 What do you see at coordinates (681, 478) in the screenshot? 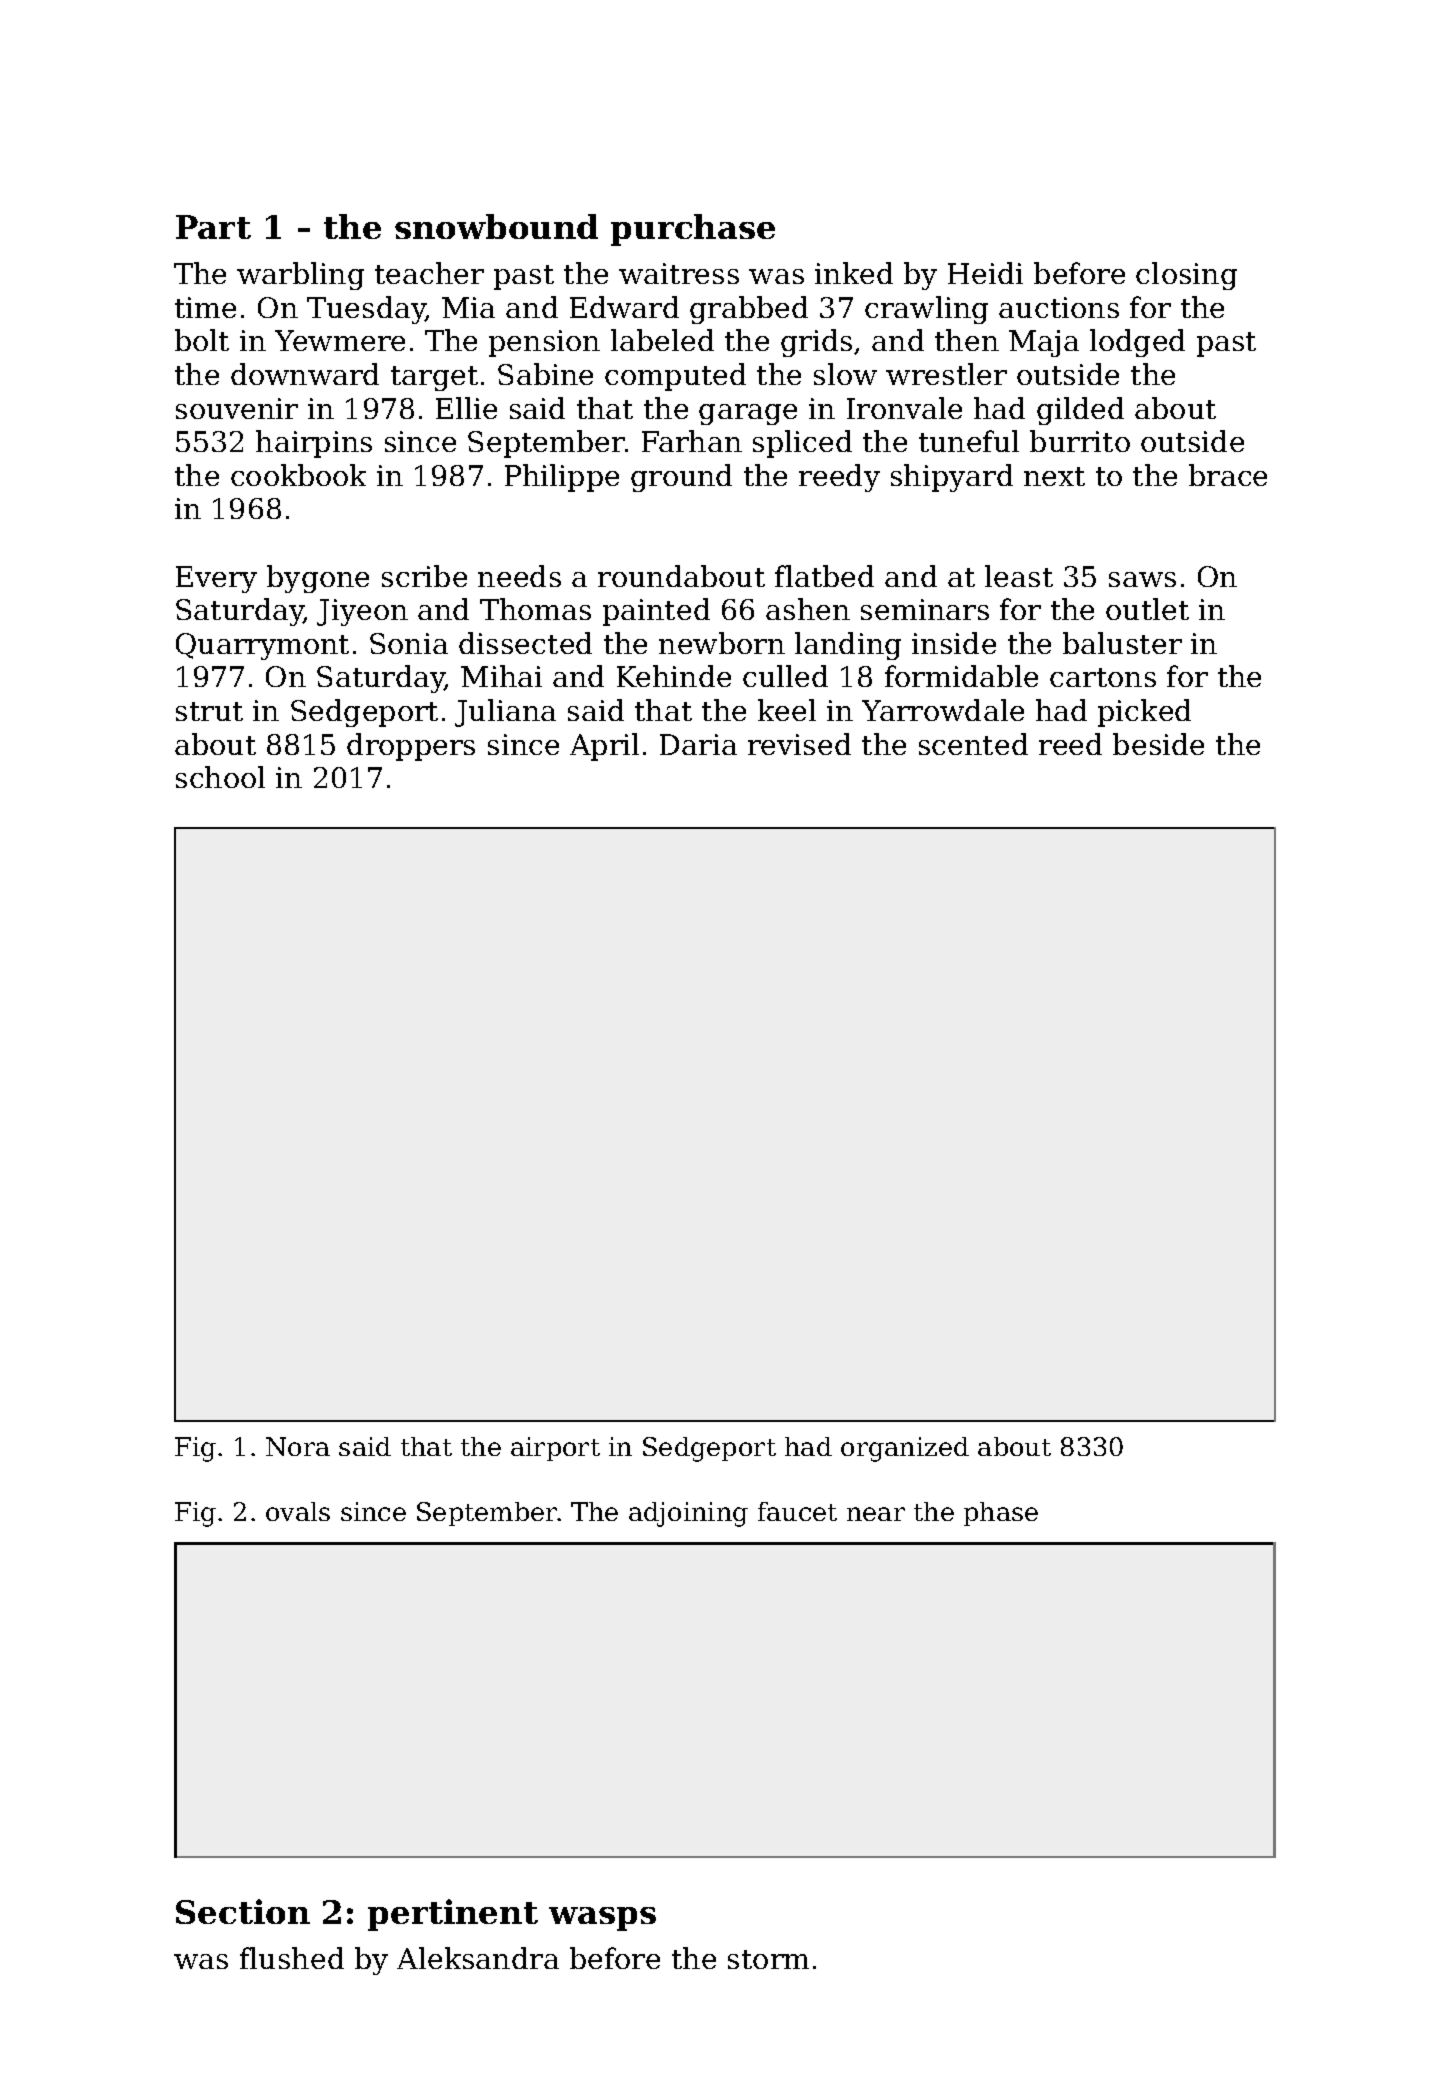
I see `ground` at bounding box center [681, 478].
